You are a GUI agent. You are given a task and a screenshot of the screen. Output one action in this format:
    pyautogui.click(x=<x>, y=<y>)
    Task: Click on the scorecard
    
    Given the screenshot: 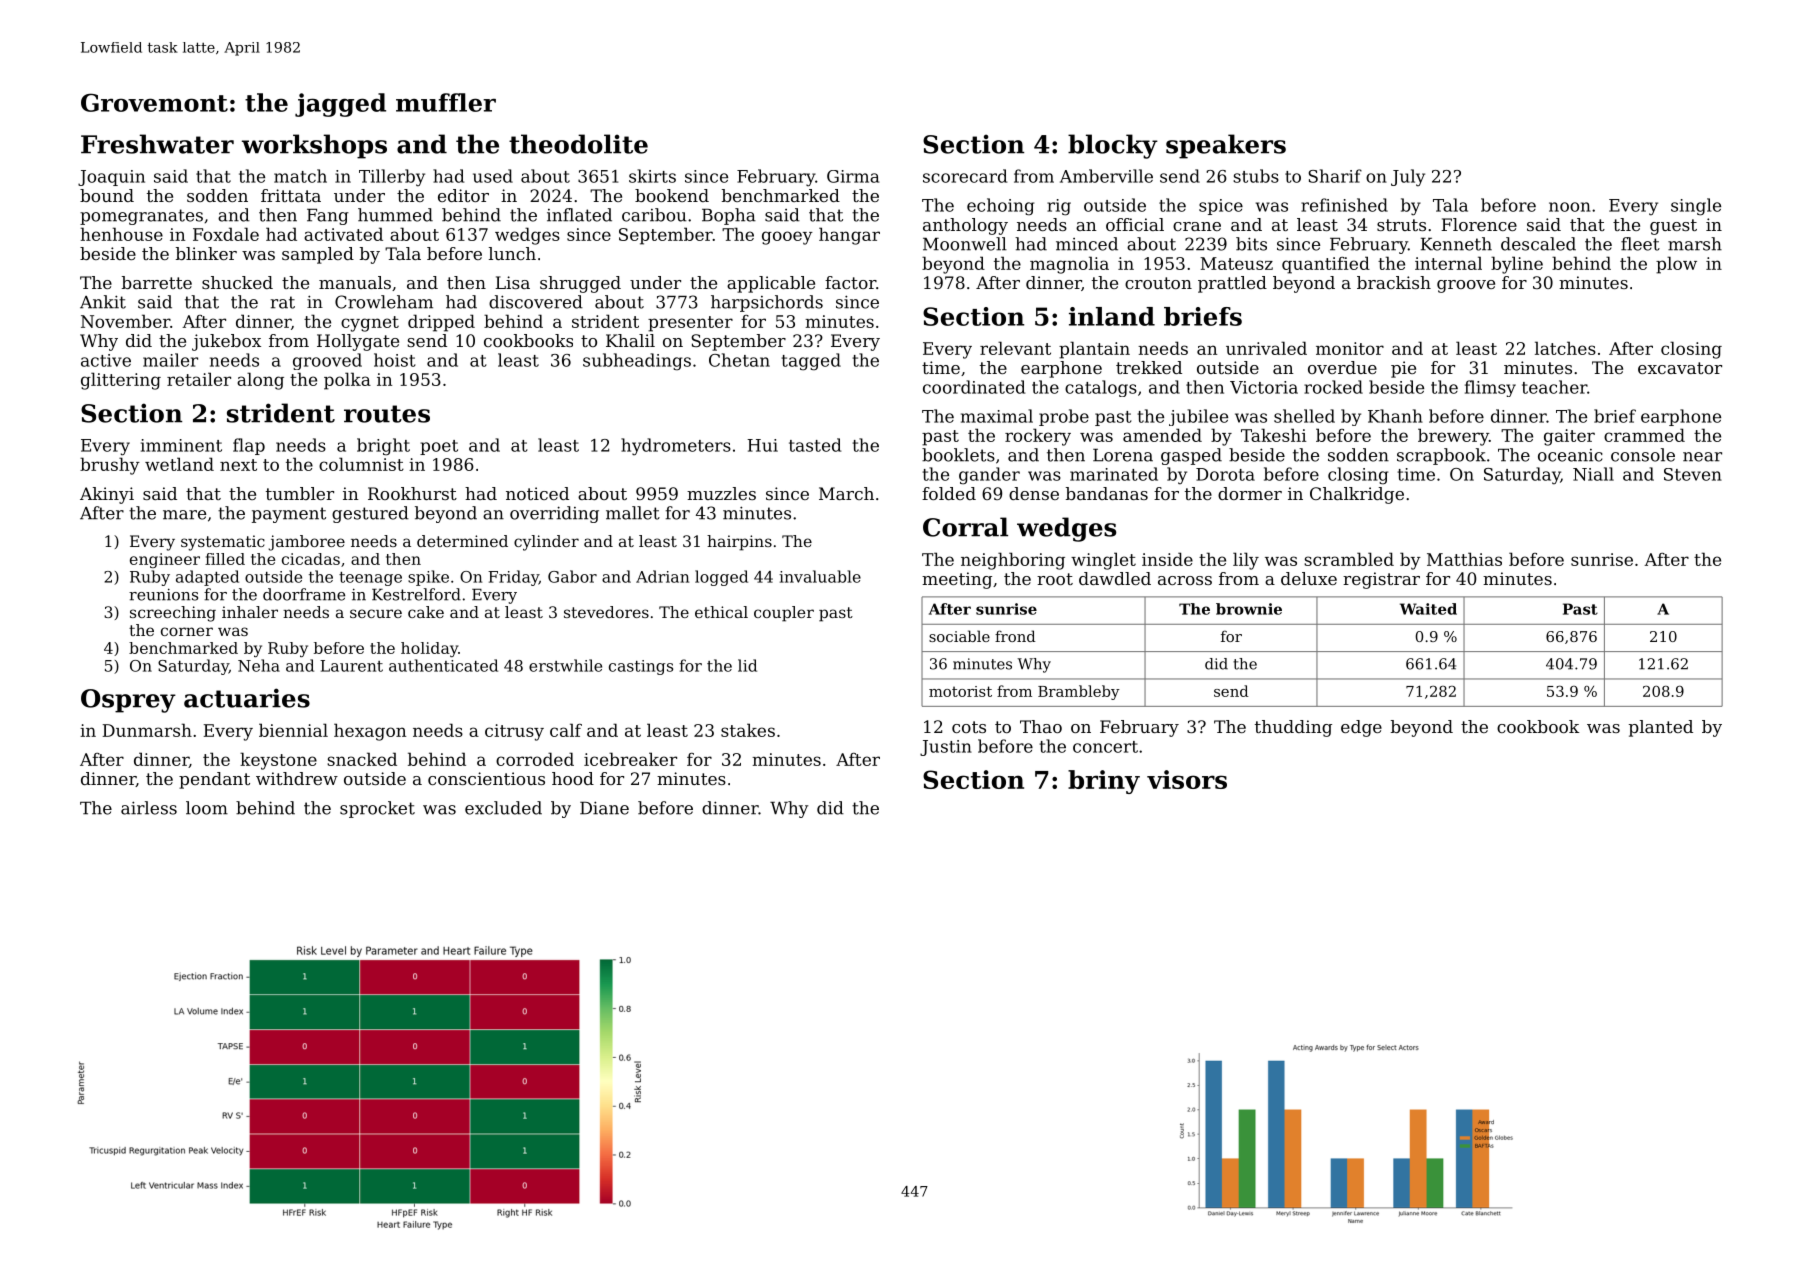 What is the action you would take?
    pyautogui.click(x=965, y=176)
